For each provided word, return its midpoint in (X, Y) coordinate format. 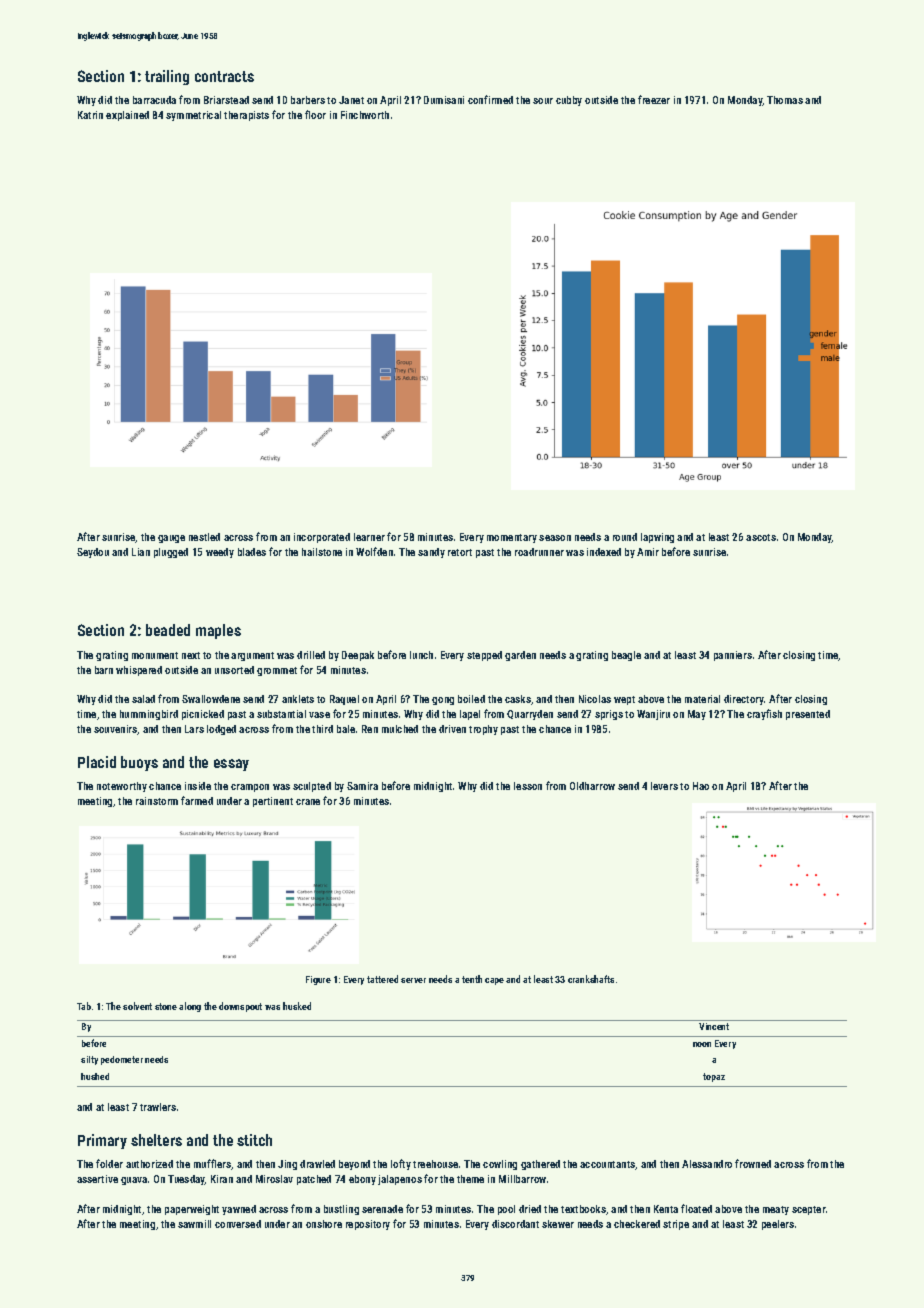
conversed (238, 1224)
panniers (733, 656)
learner (369, 537)
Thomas (785, 100)
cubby (569, 101)
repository (368, 1225)
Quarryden (530, 715)
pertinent (273, 802)
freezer (654, 99)
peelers (778, 1225)
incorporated (322, 538)
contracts (224, 76)
